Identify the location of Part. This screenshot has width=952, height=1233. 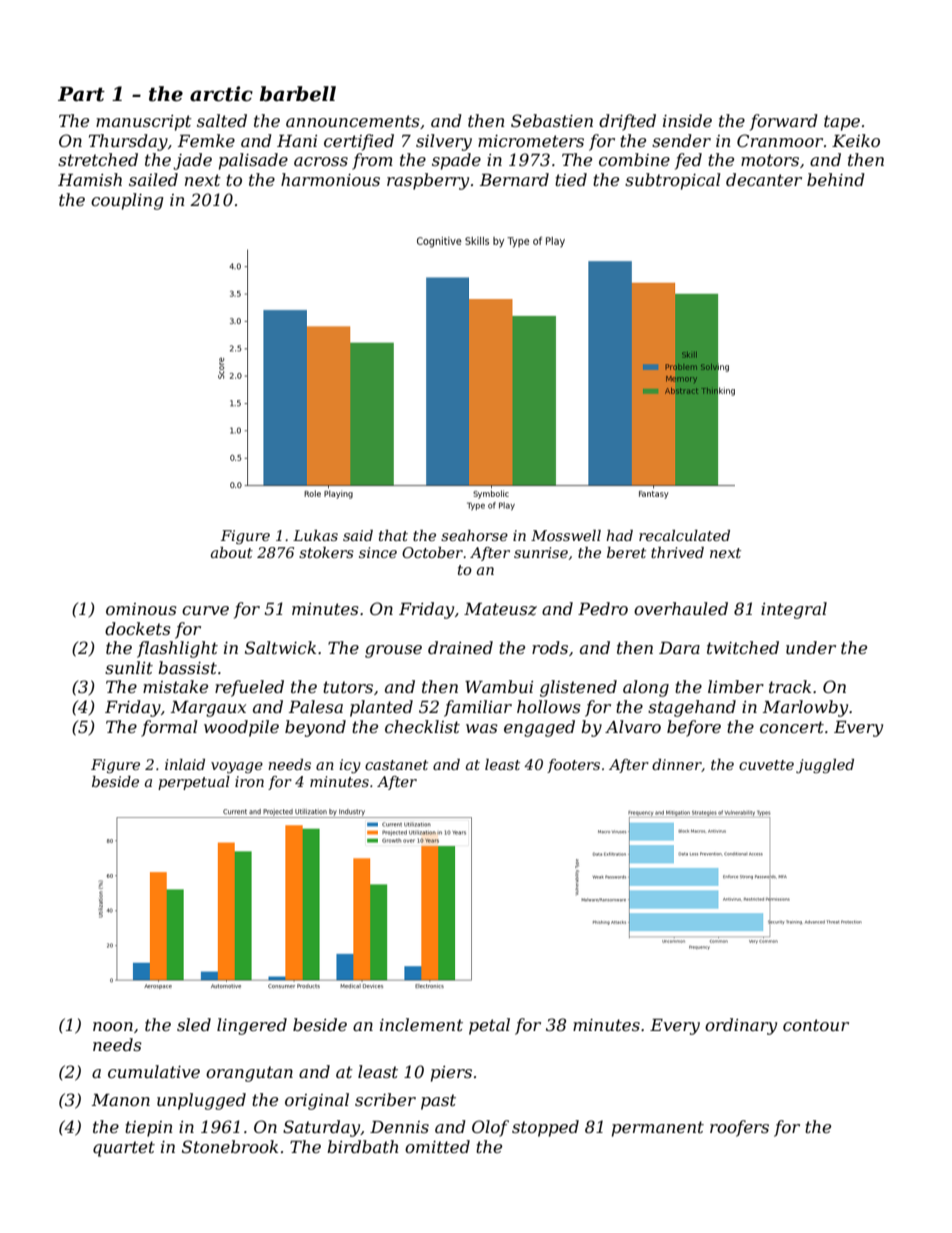
(81, 94).
